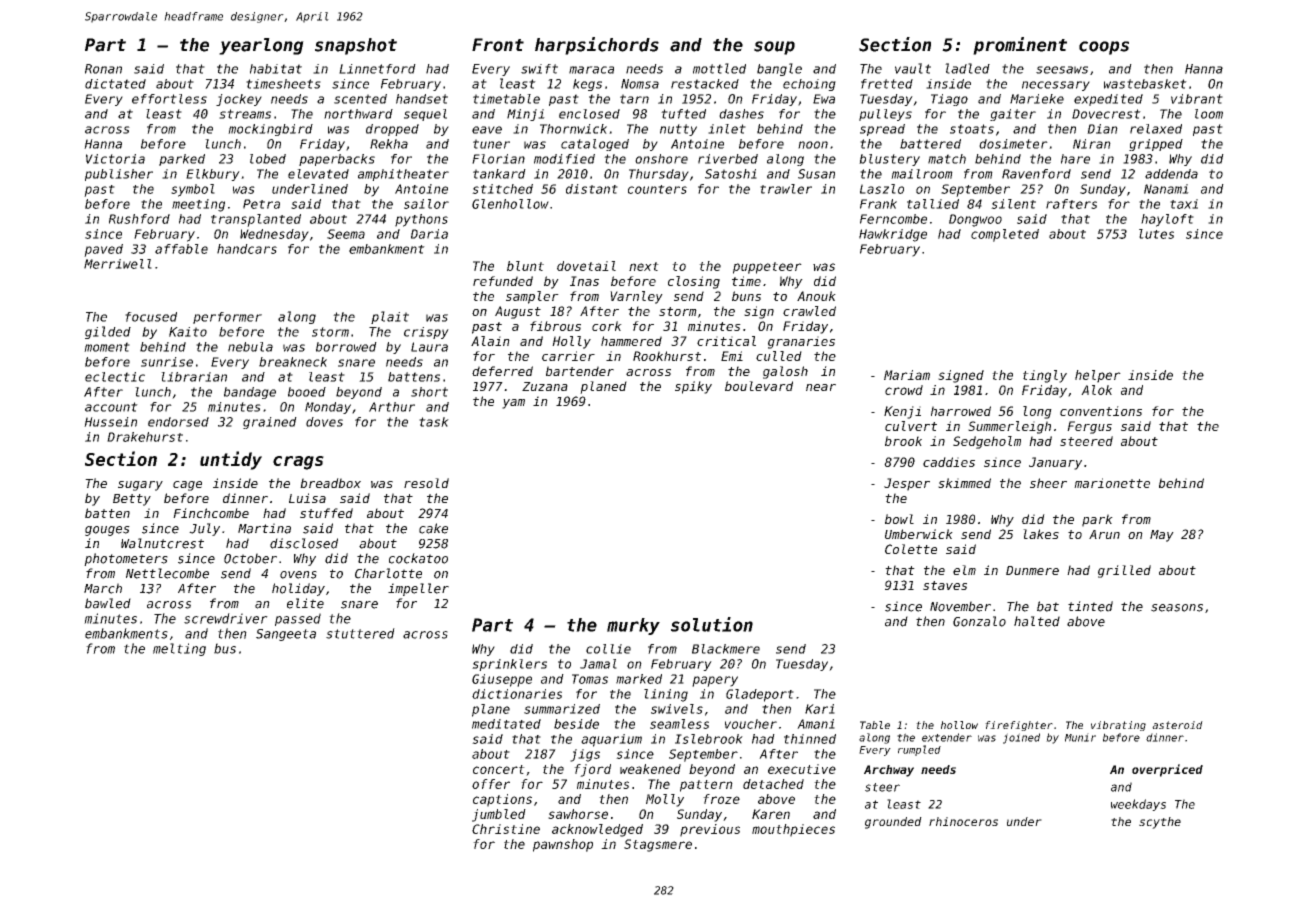 Image resolution: width=1308 pixels, height=924 pixels. I want to click on coops, so click(1104, 48).
